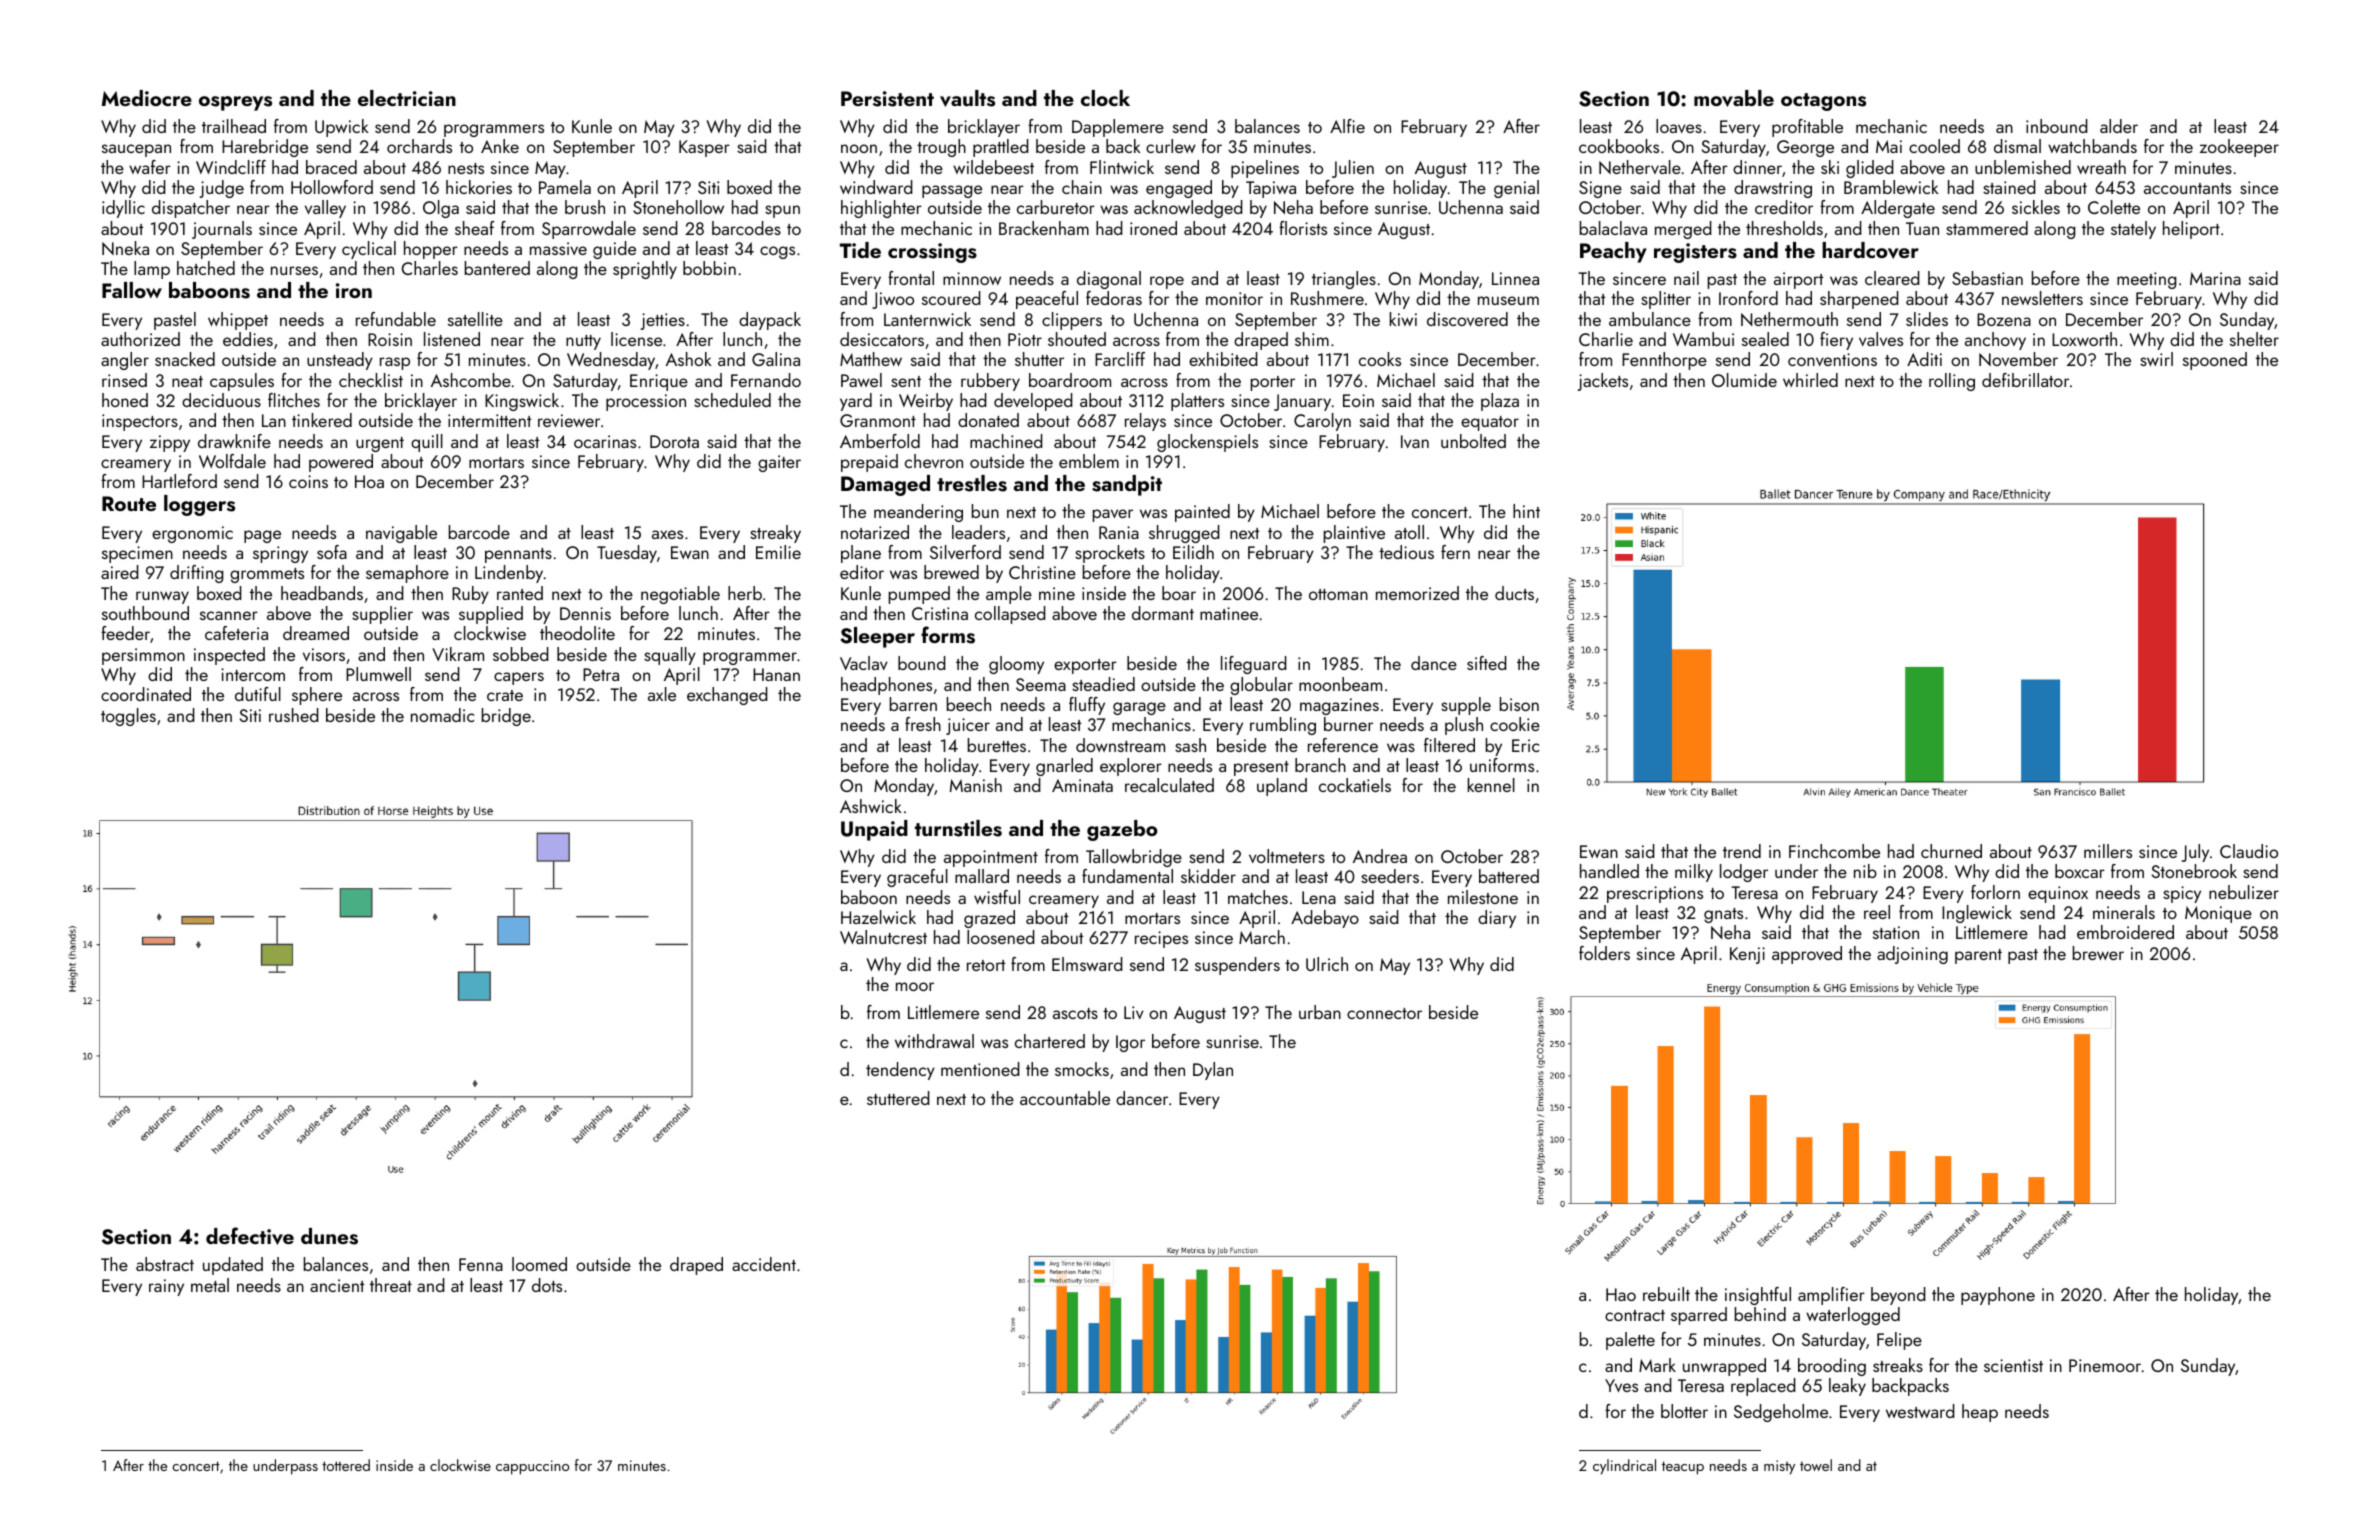 This screenshot has height=1540, width=2380. Describe the element at coordinates (980, 1069) in the screenshot. I see `mentioned` at that location.
